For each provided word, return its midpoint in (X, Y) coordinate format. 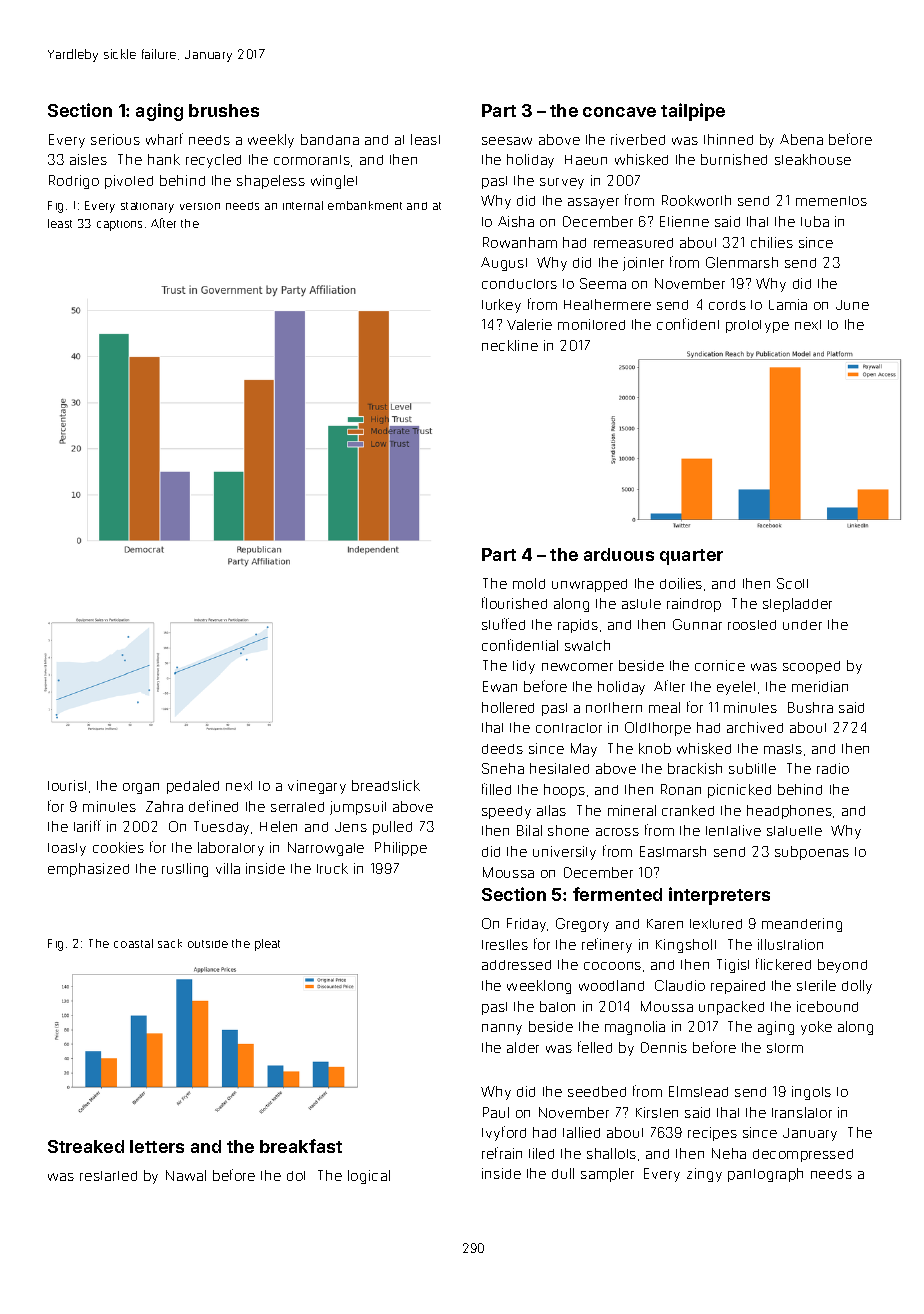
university (564, 853)
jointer (643, 264)
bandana (330, 139)
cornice (720, 665)
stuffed (503, 624)
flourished (514, 603)
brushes (224, 110)
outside (208, 944)
